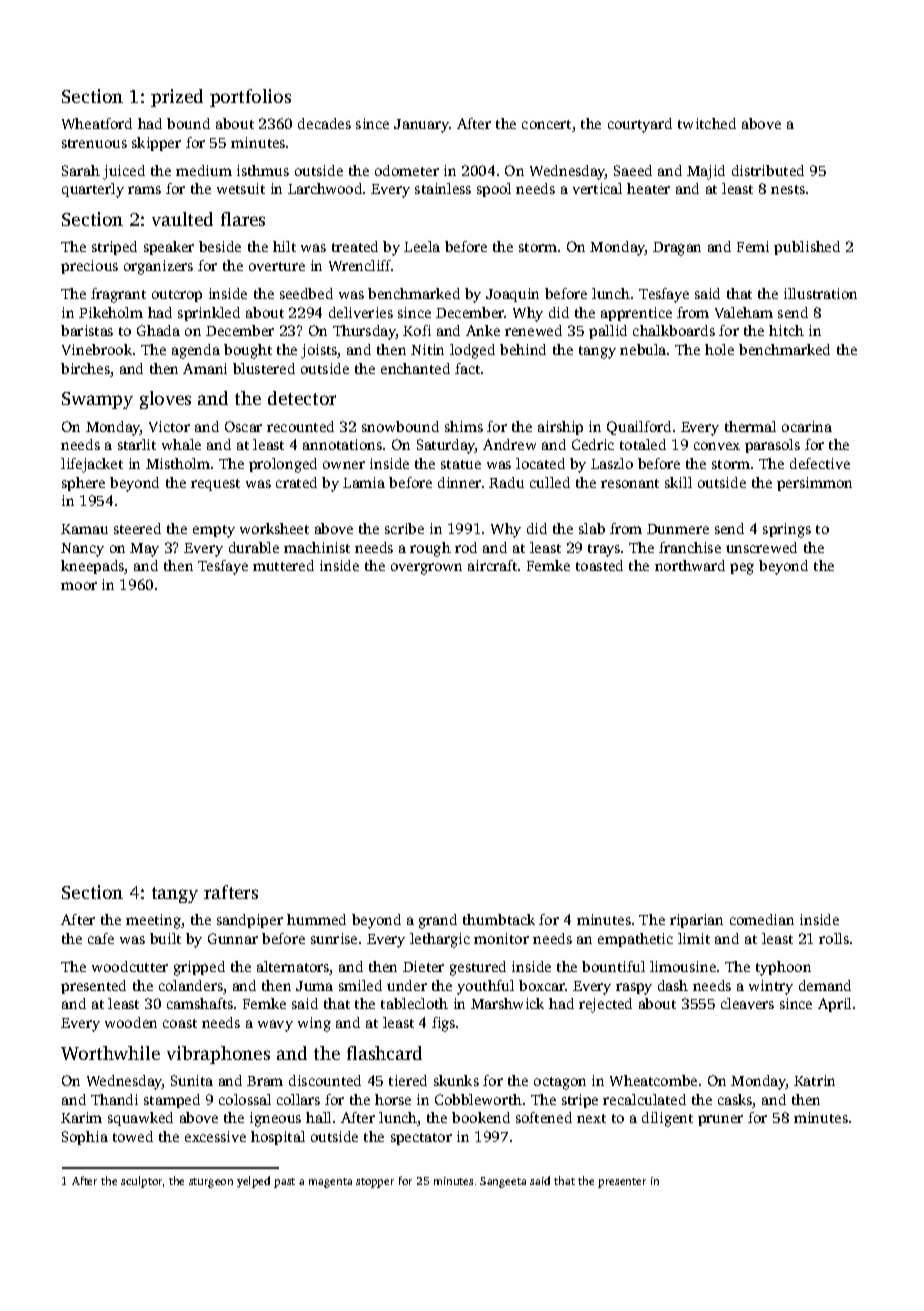  What do you see at coordinates (144, 190) in the image?
I see `rams` at bounding box center [144, 190].
